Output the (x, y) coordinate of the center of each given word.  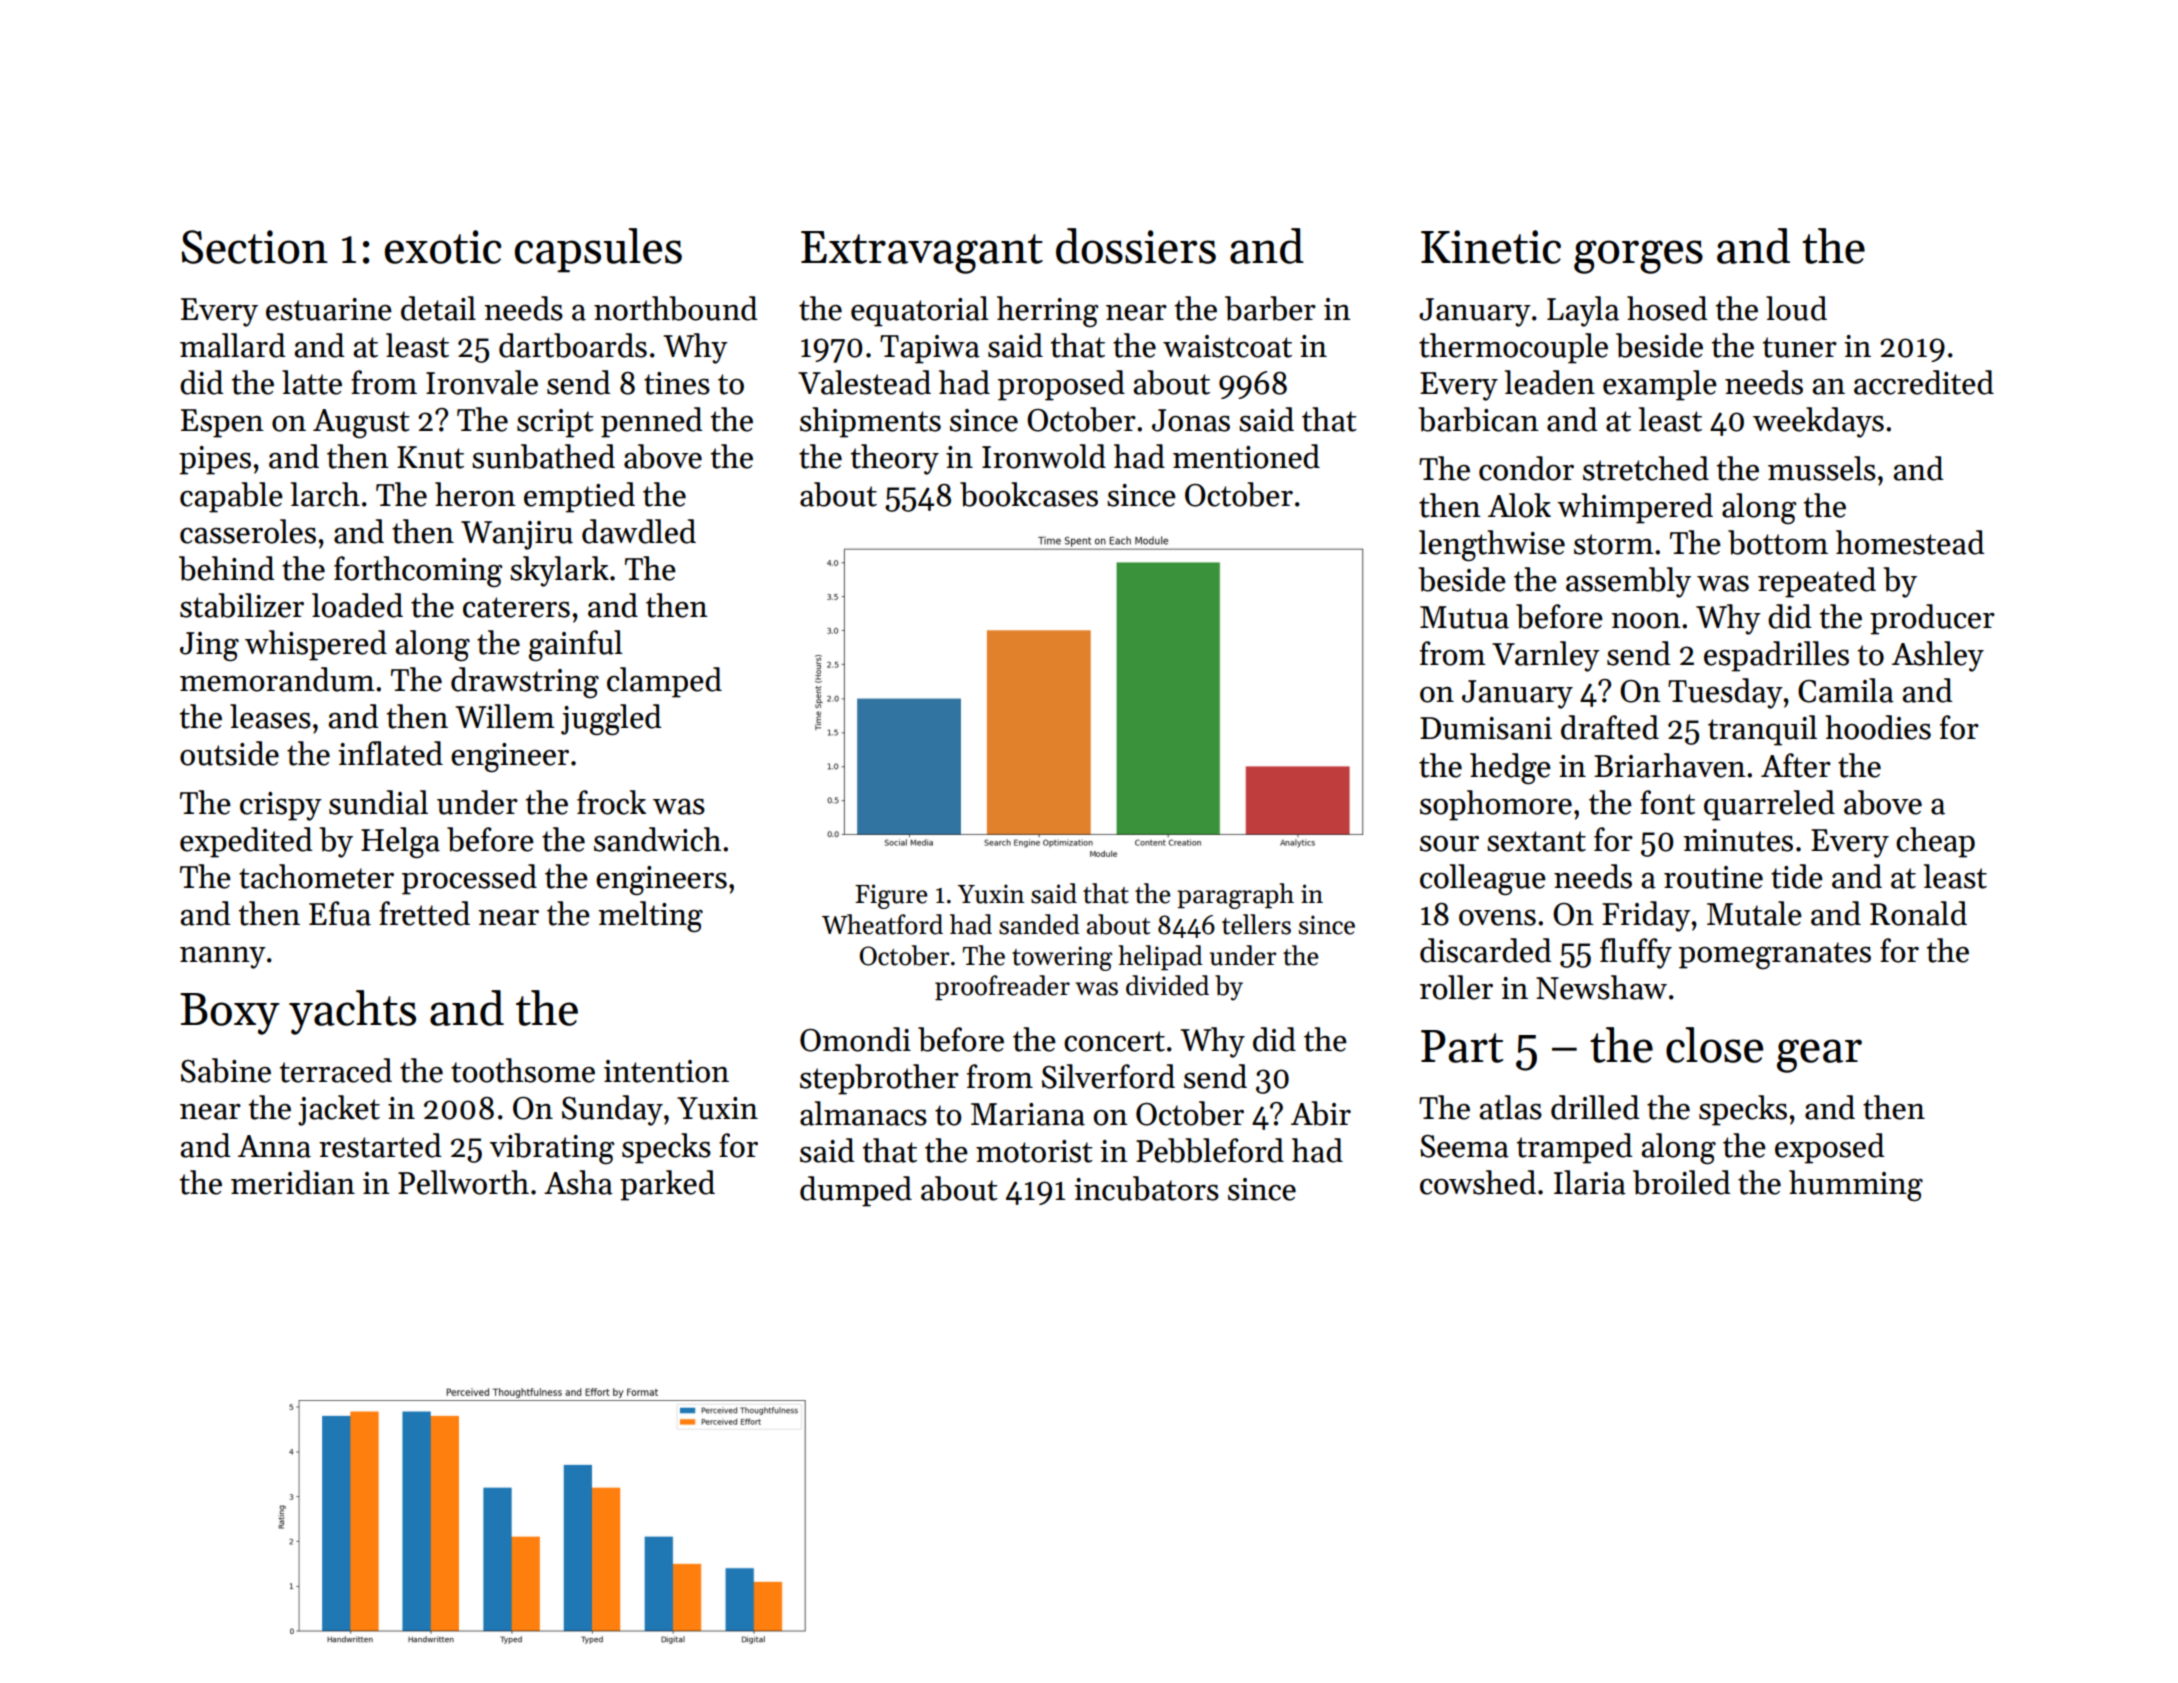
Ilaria (1590, 1182)
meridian (293, 1182)
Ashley (1938, 656)
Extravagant (922, 252)
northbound (676, 308)
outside (229, 753)
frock (611, 802)
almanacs (863, 1113)
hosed (1667, 308)
